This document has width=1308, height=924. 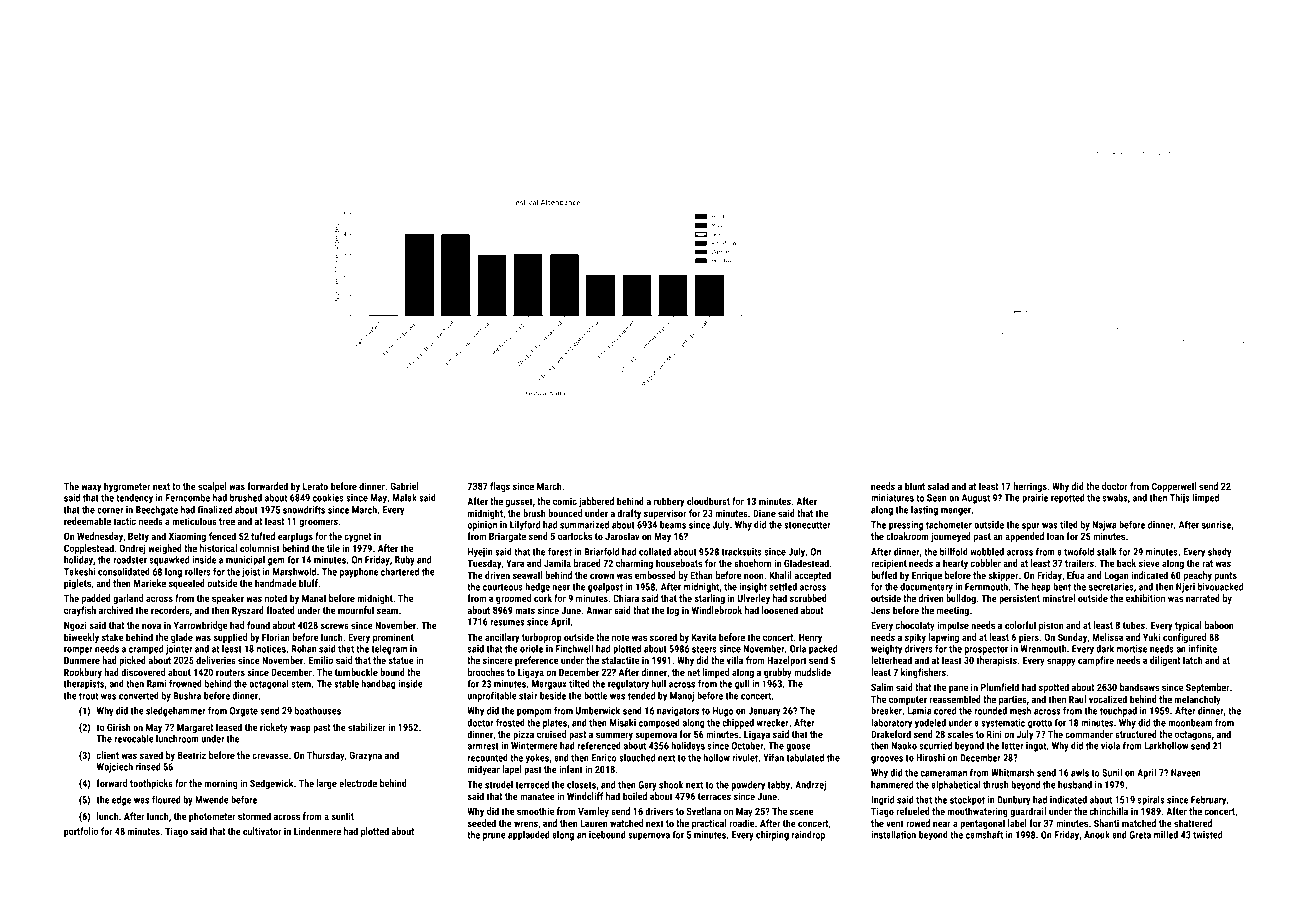 I want to click on Marieke, so click(x=150, y=583).
